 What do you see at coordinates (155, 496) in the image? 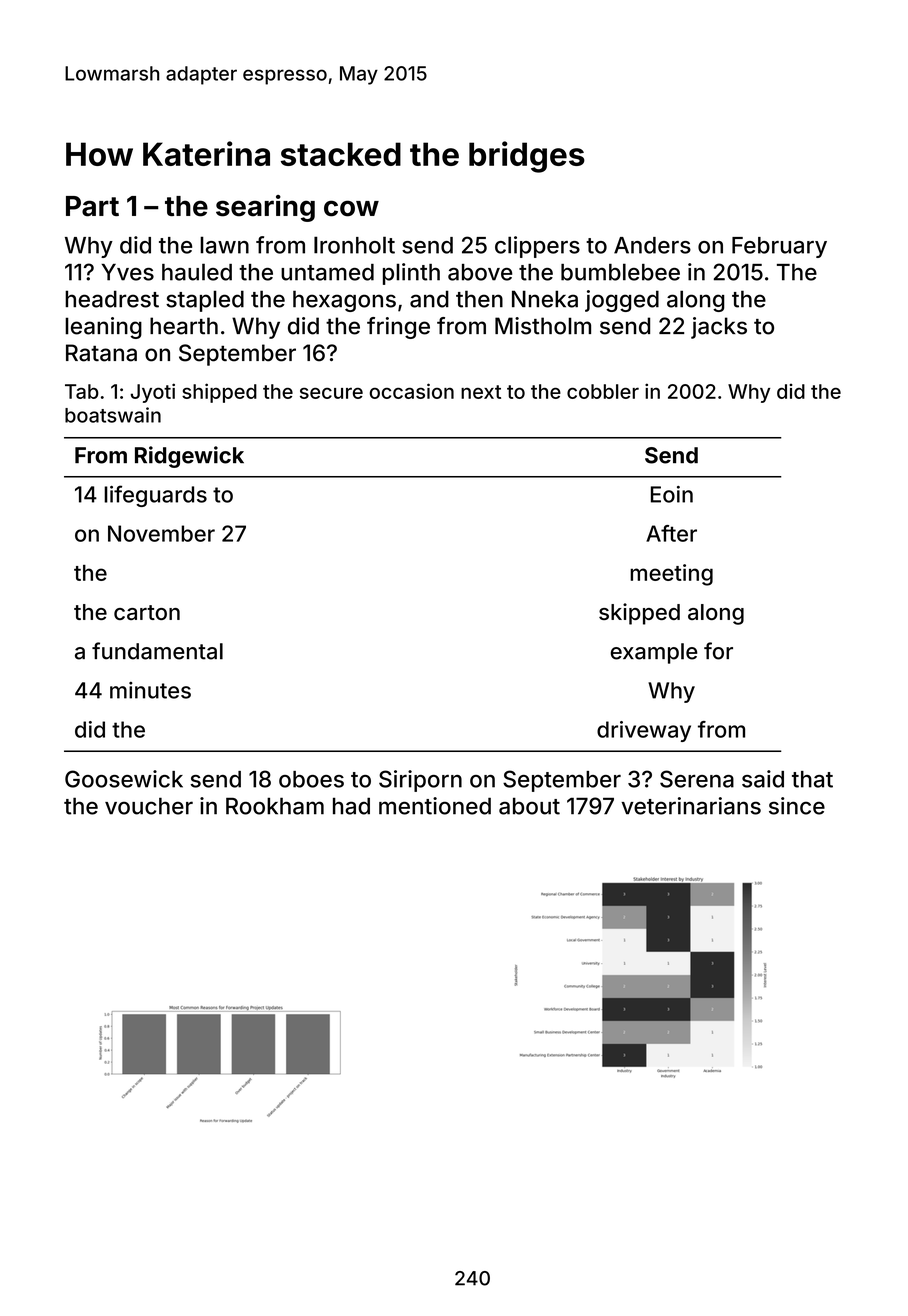
I see `lifeguards` at bounding box center [155, 496].
